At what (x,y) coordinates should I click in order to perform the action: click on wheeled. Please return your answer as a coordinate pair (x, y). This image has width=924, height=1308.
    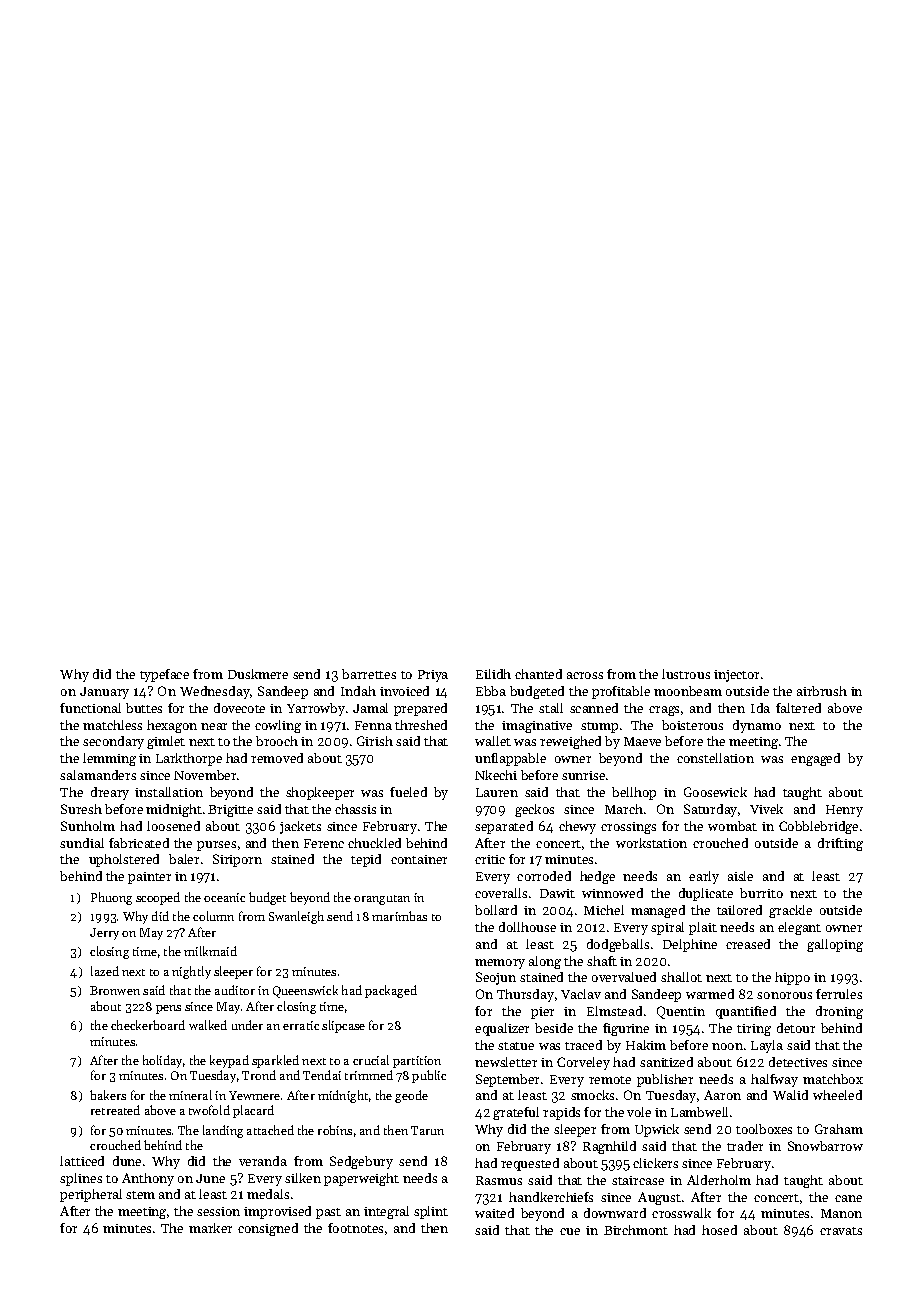
    Looking at the image, I should click on (837, 1095).
